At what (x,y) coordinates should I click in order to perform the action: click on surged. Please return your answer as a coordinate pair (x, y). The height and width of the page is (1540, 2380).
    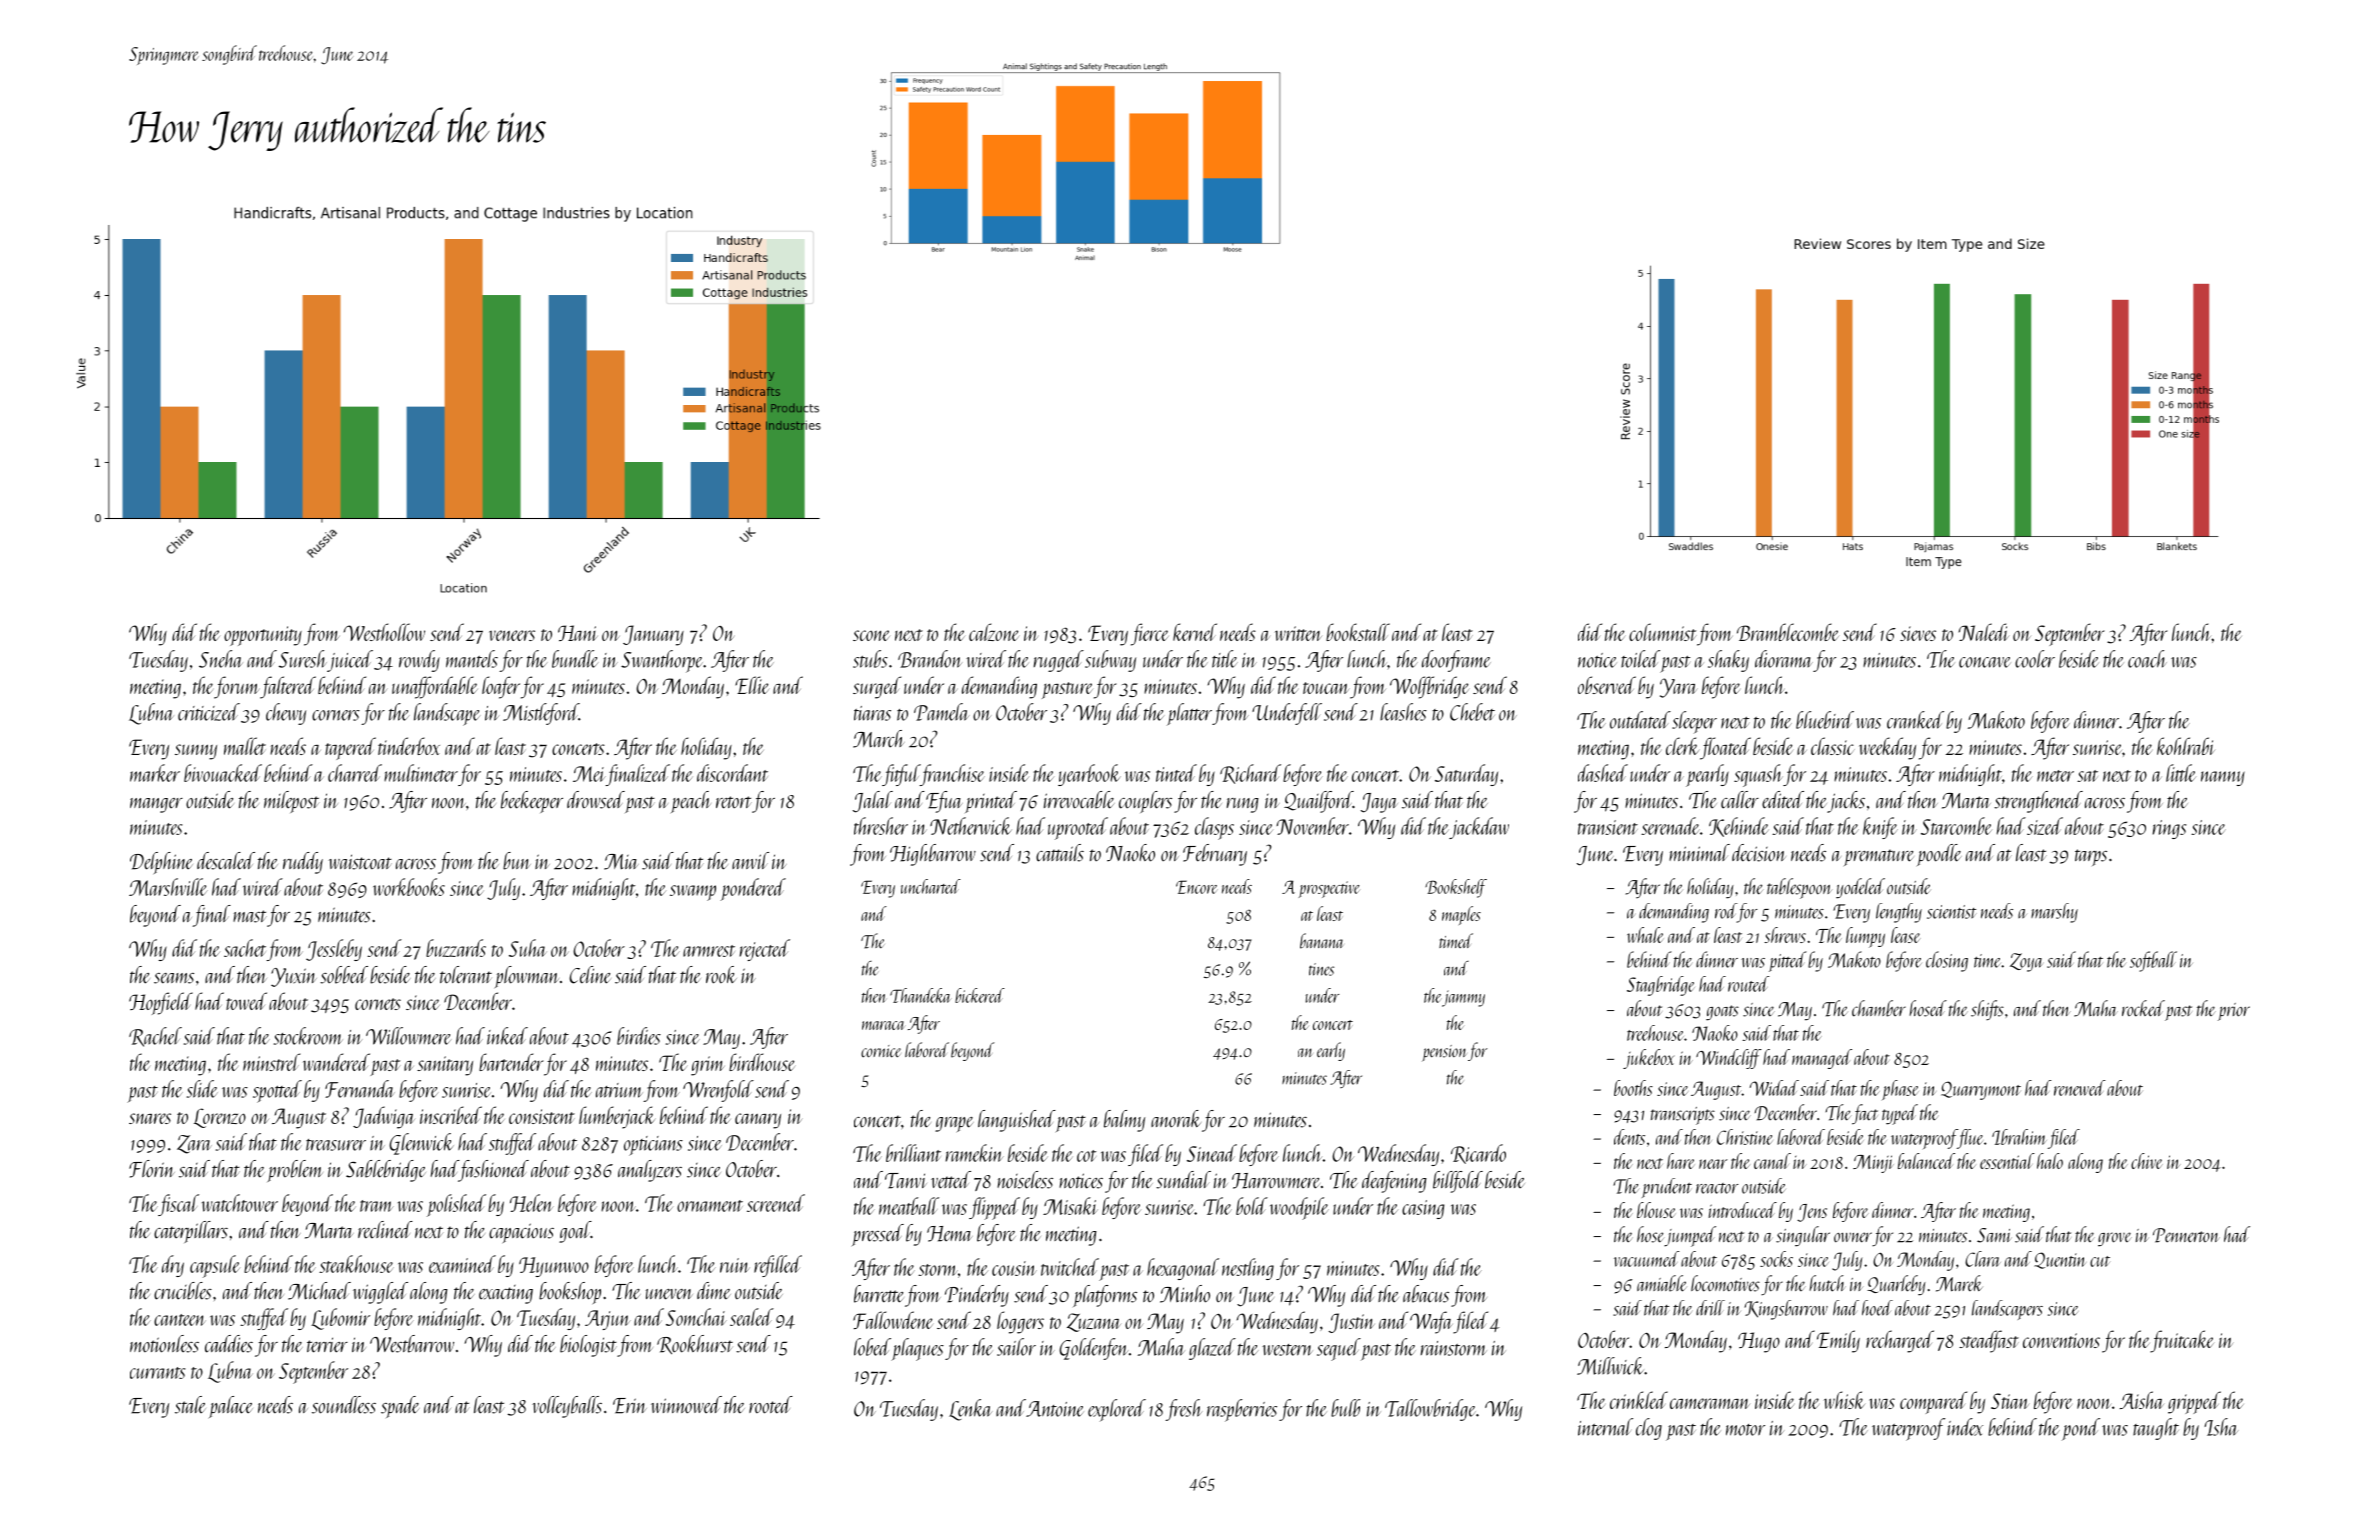
    Looking at the image, I should click on (877, 687).
